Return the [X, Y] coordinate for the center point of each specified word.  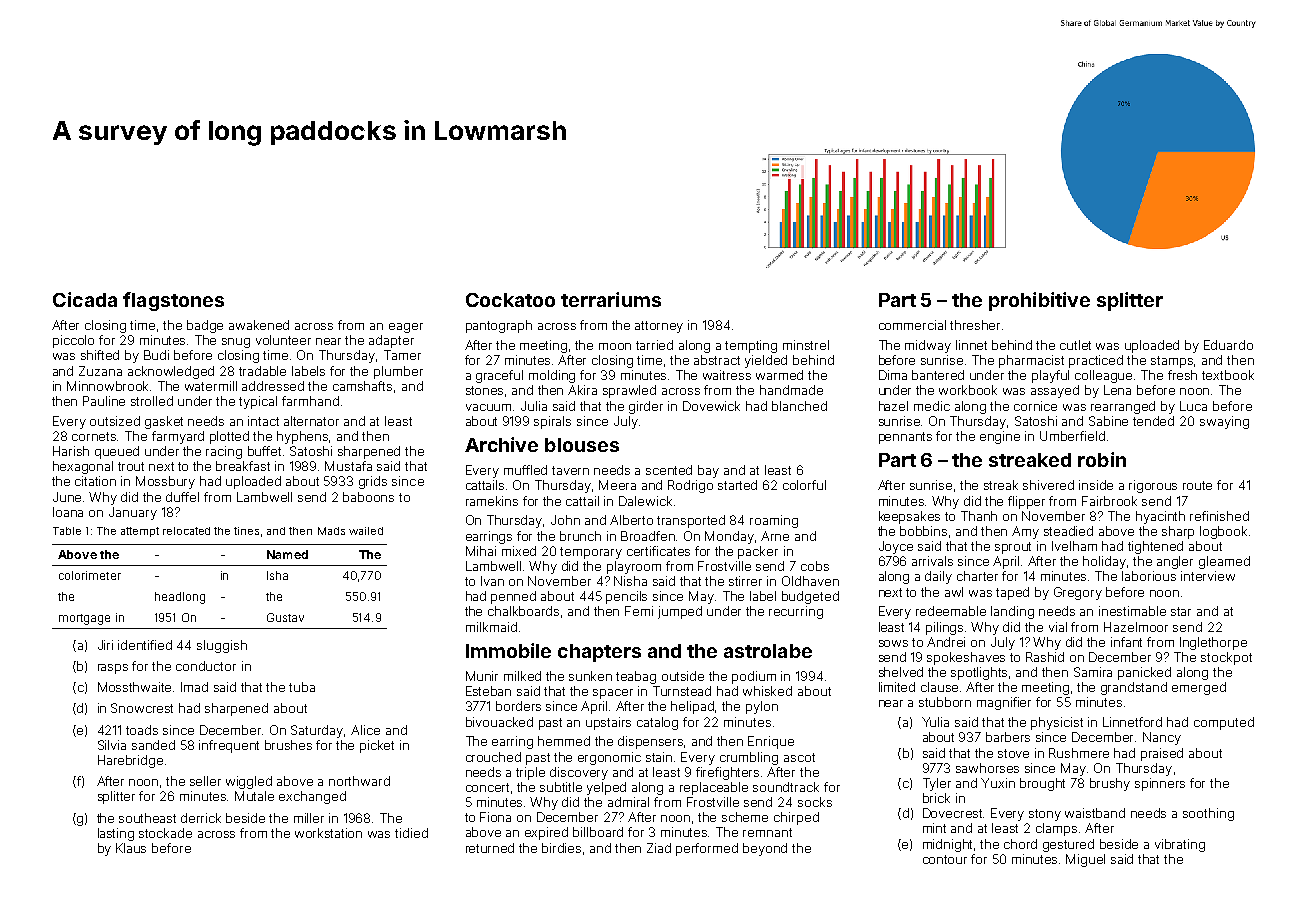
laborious [1149, 576]
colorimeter [90, 575]
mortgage [84, 619]
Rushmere [1079, 753]
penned [513, 597]
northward [359, 781]
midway [928, 346]
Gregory [1078, 593]
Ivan [492, 581]
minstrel [806, 345]
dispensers [650, 742]
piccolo [73, 341]
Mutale [254, 796]
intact [263, 421]
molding [552, 376]
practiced [1096, 361]
